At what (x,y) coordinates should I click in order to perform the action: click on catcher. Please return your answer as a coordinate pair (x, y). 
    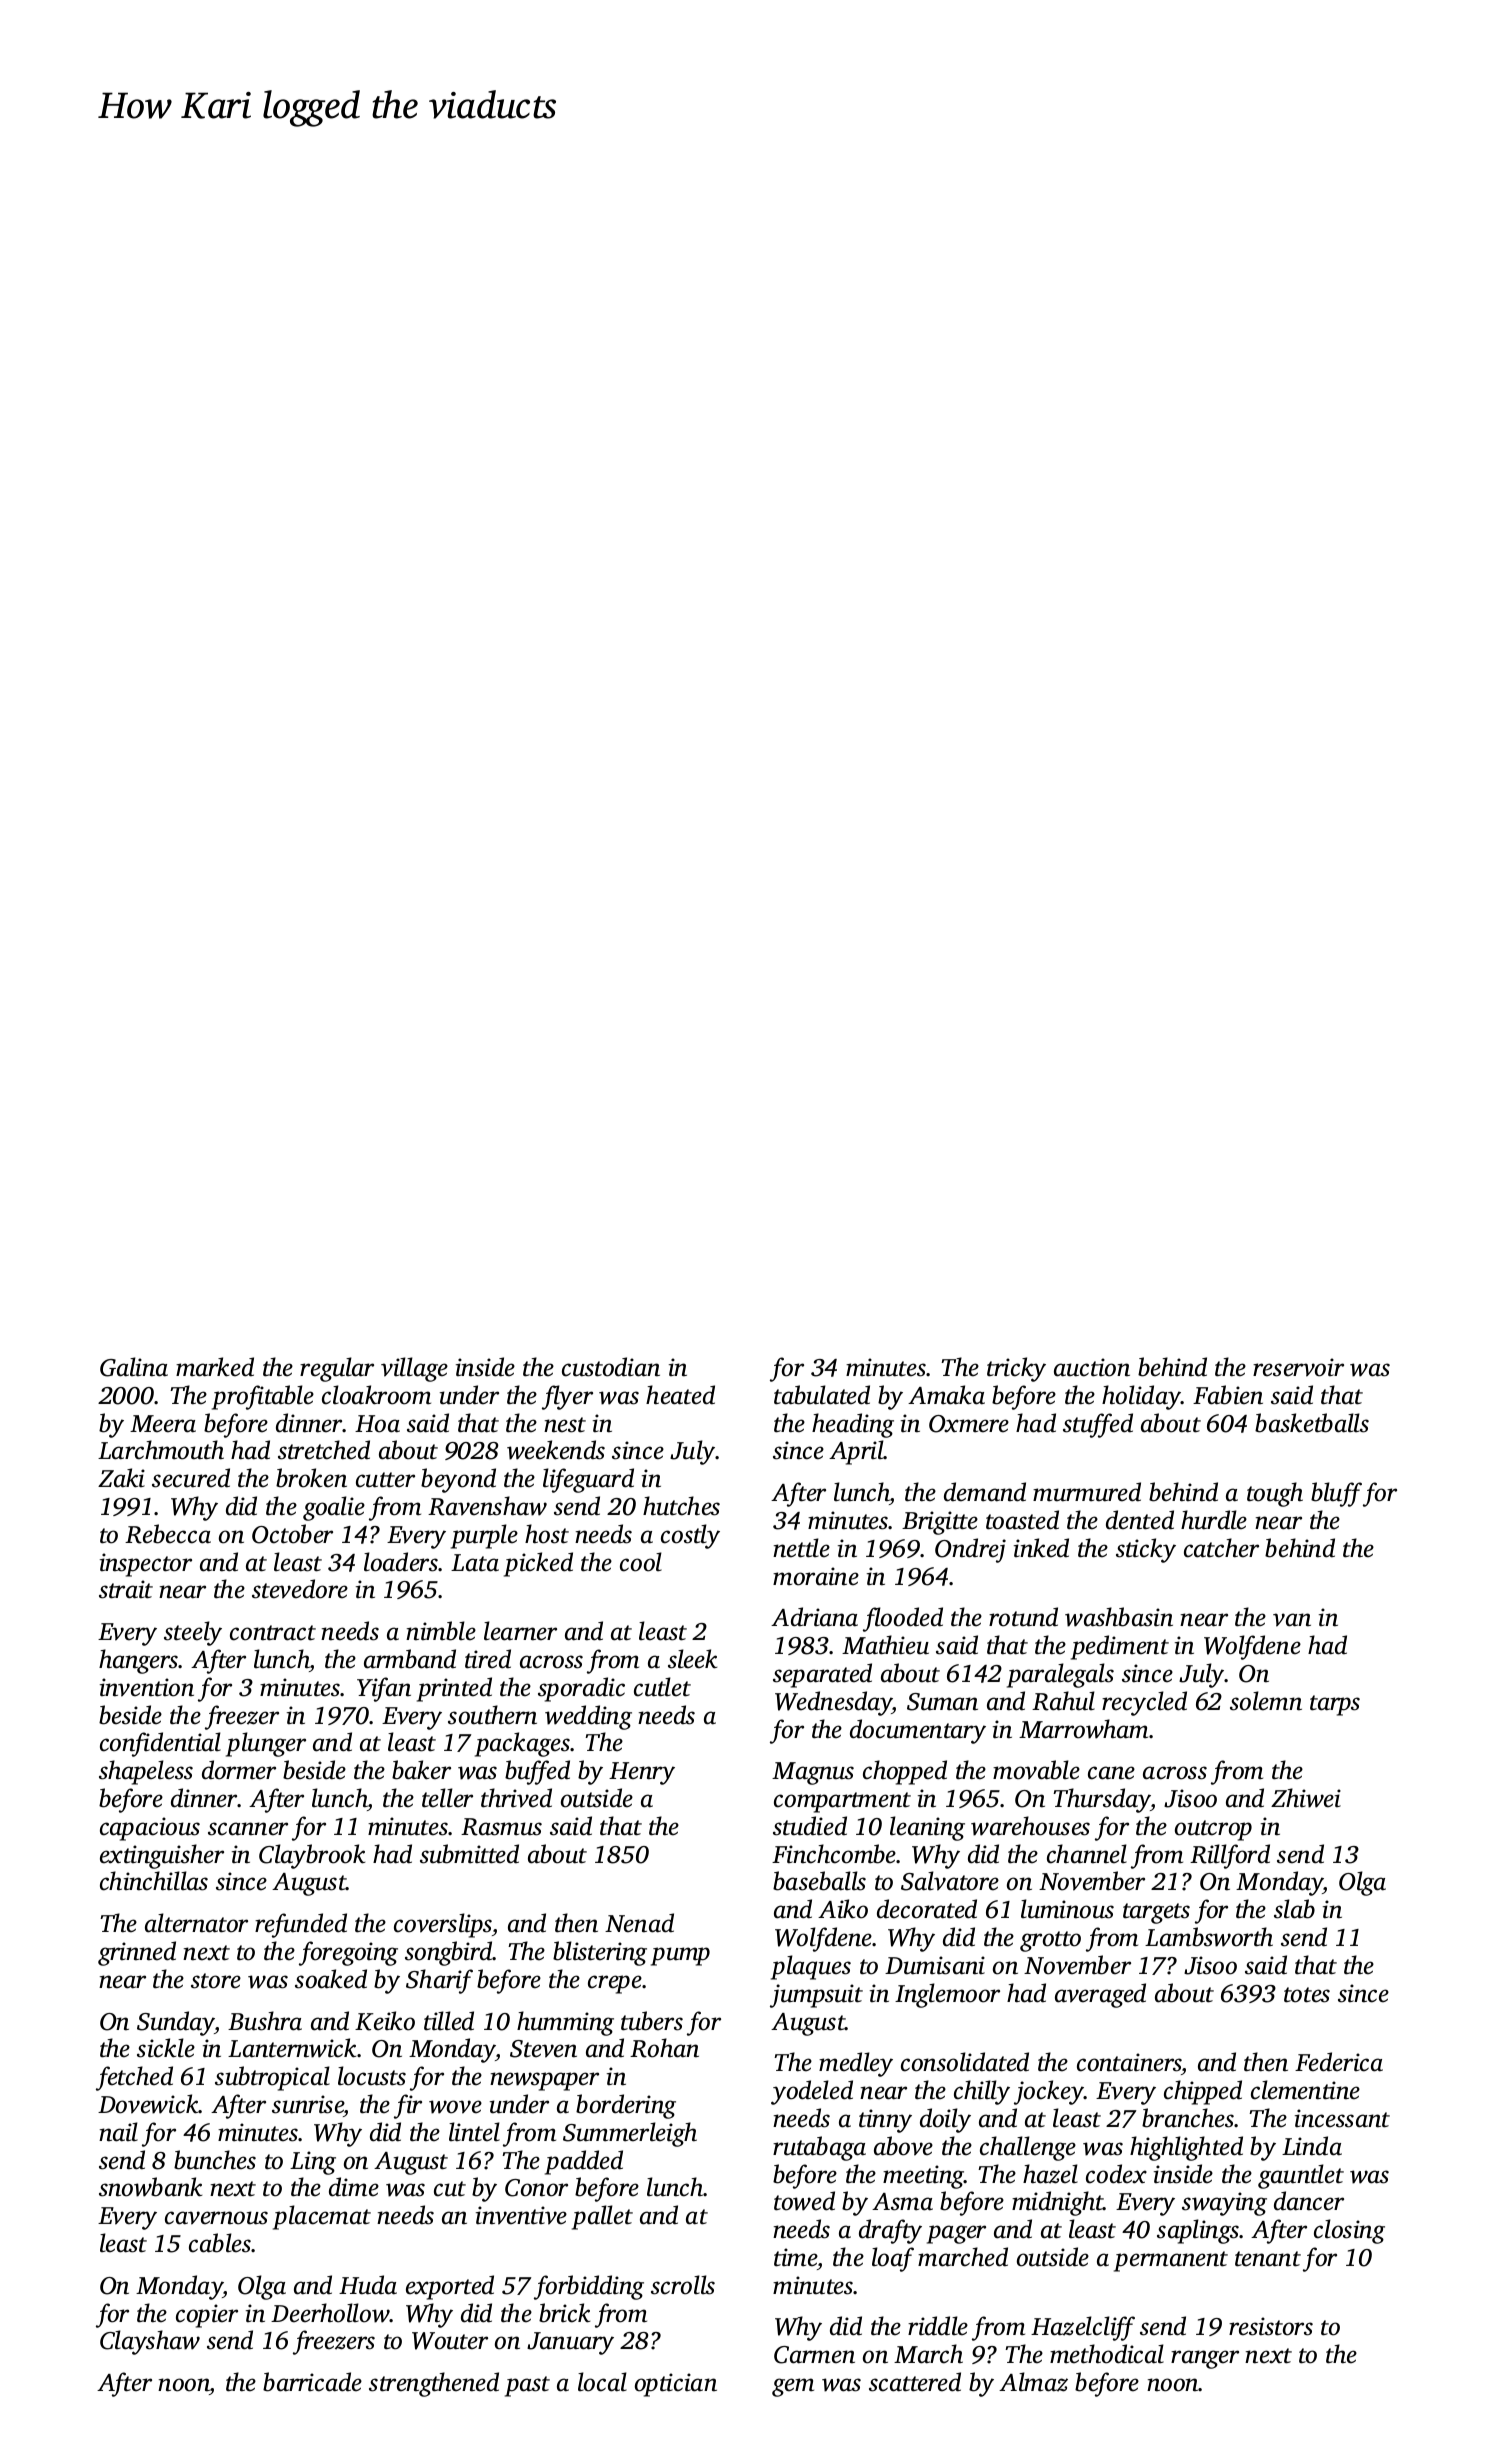
    Looking at the image, I should click on (1221, 1548).
